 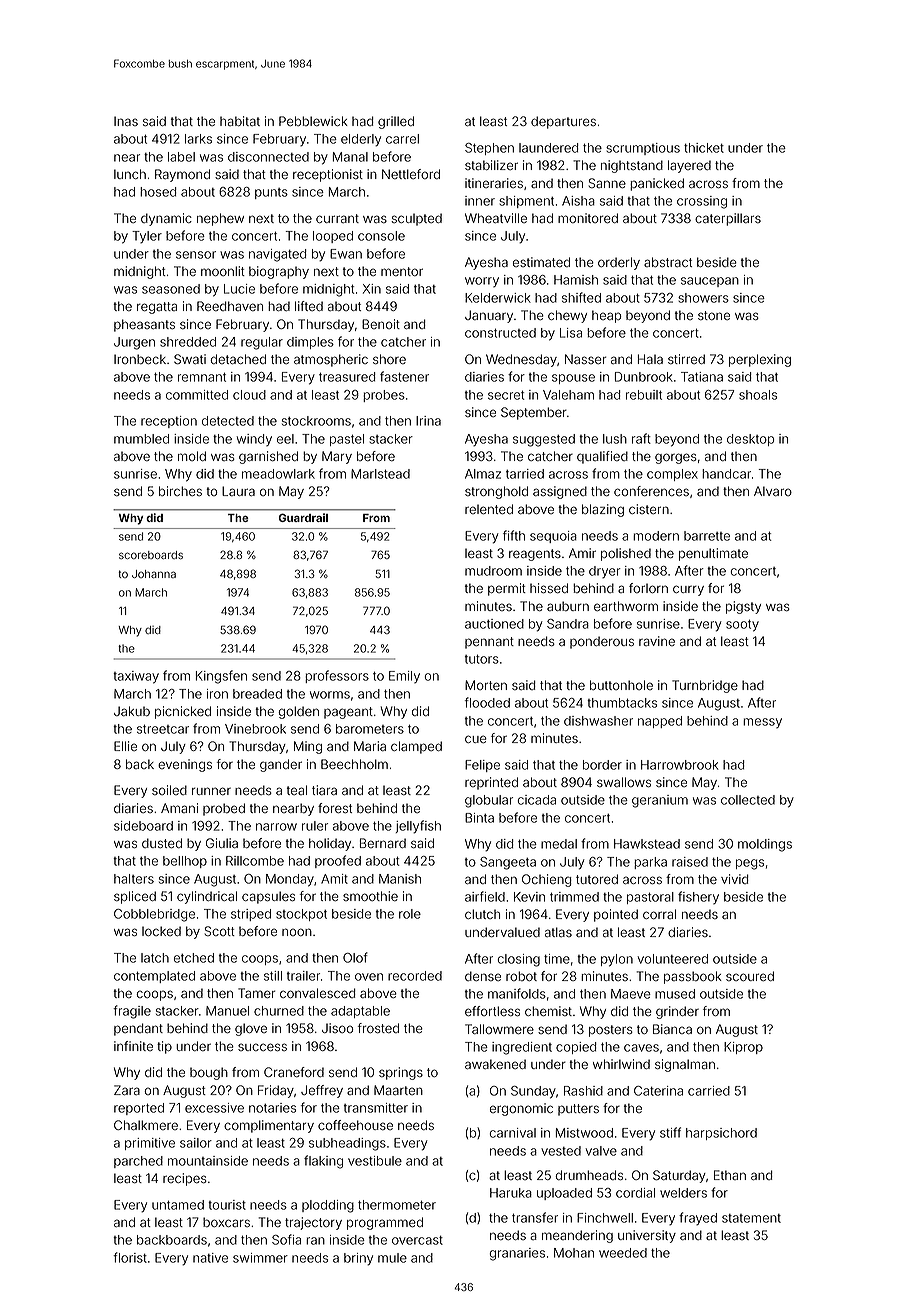 What do you see at coordinates (702, 202) in the page?
I see `crossing` at bounding box center [702, 202].
